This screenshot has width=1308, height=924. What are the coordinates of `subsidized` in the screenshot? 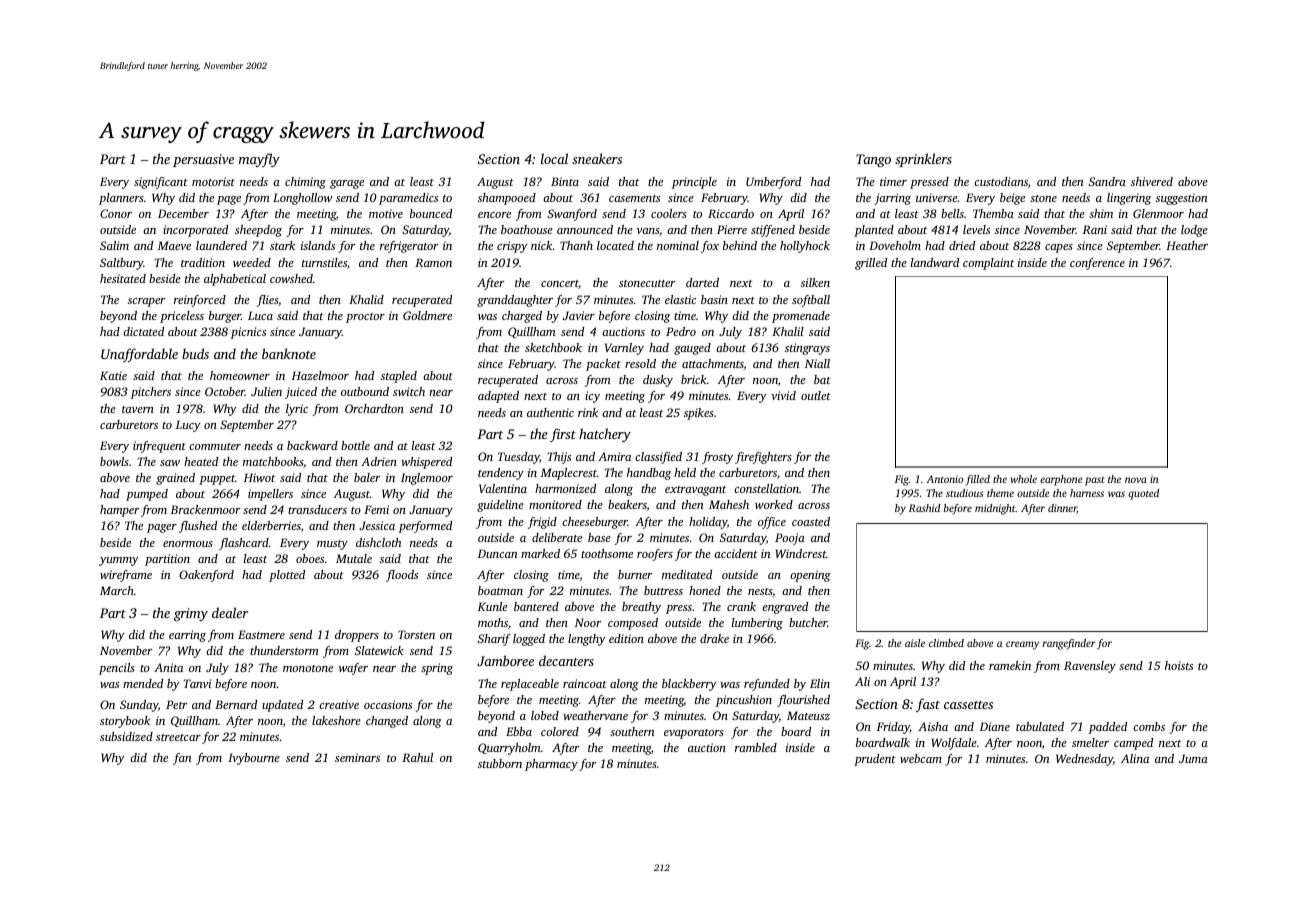 It's located at (126, 736).
